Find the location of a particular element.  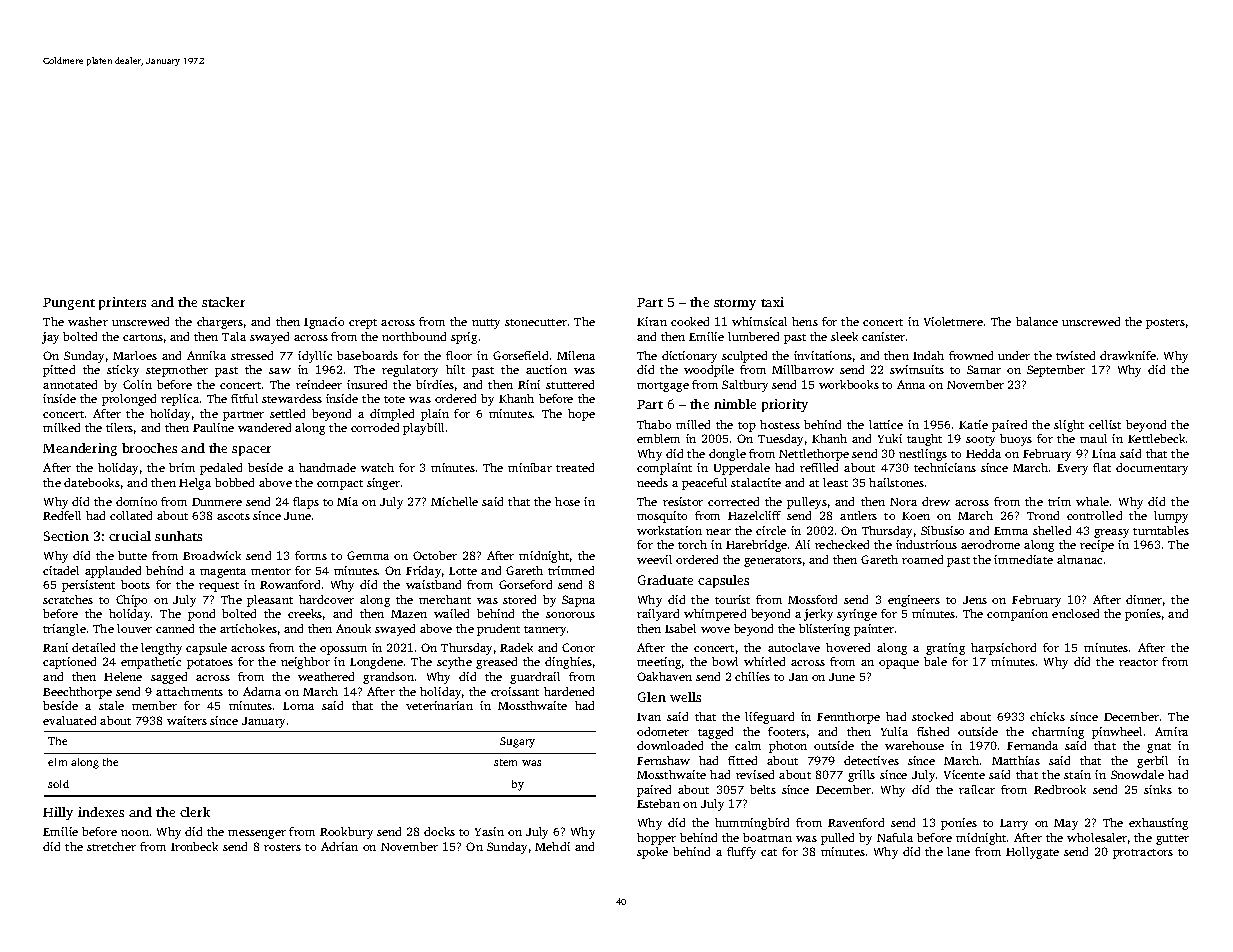

drawknife is located at coordinates (1128, 355).
